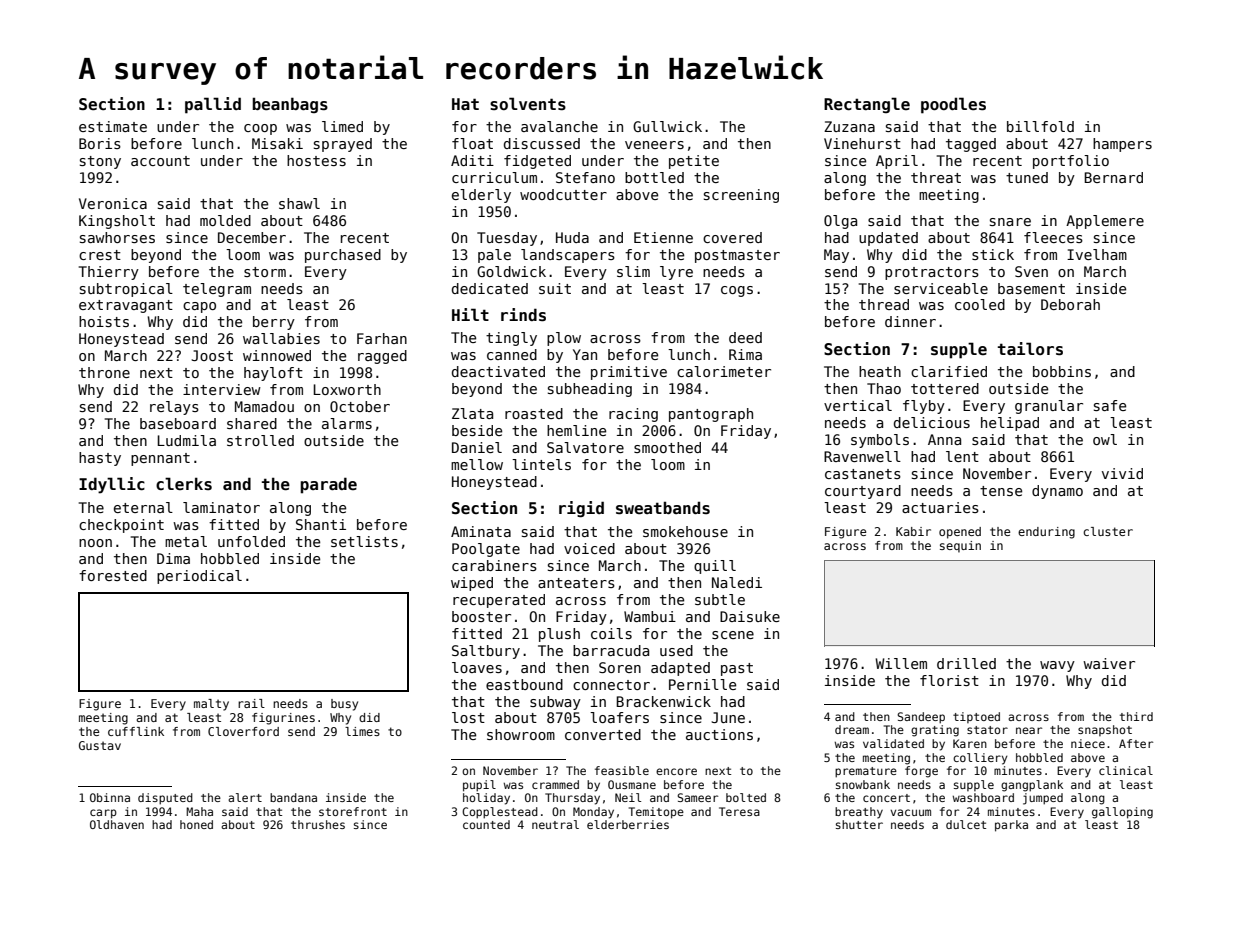  What do you see at coordinates (739, 811) in the document?
I see `Teresa` at bounding box center [739, 811].
